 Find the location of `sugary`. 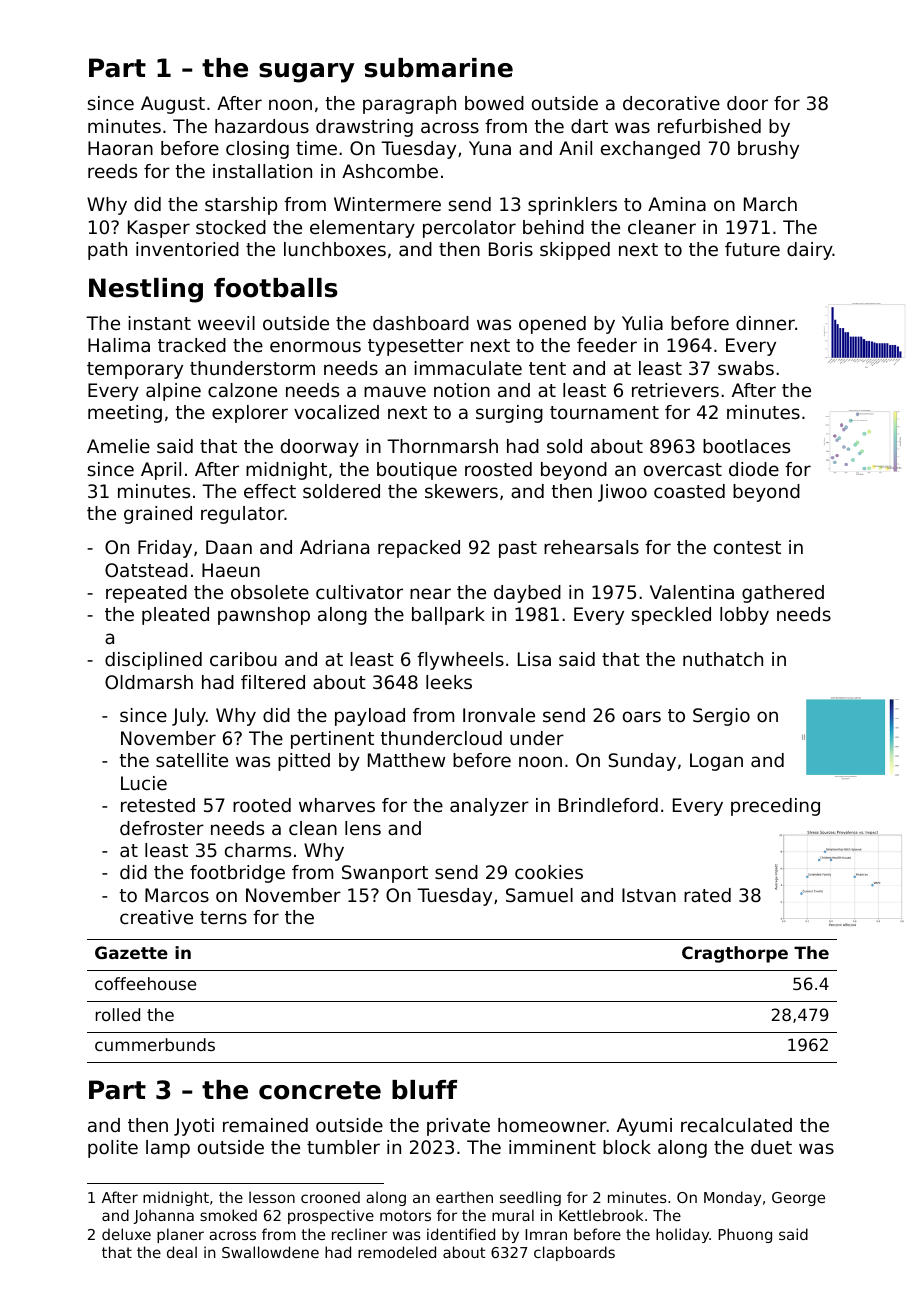

sugary is located at coordinates (307, 73).
